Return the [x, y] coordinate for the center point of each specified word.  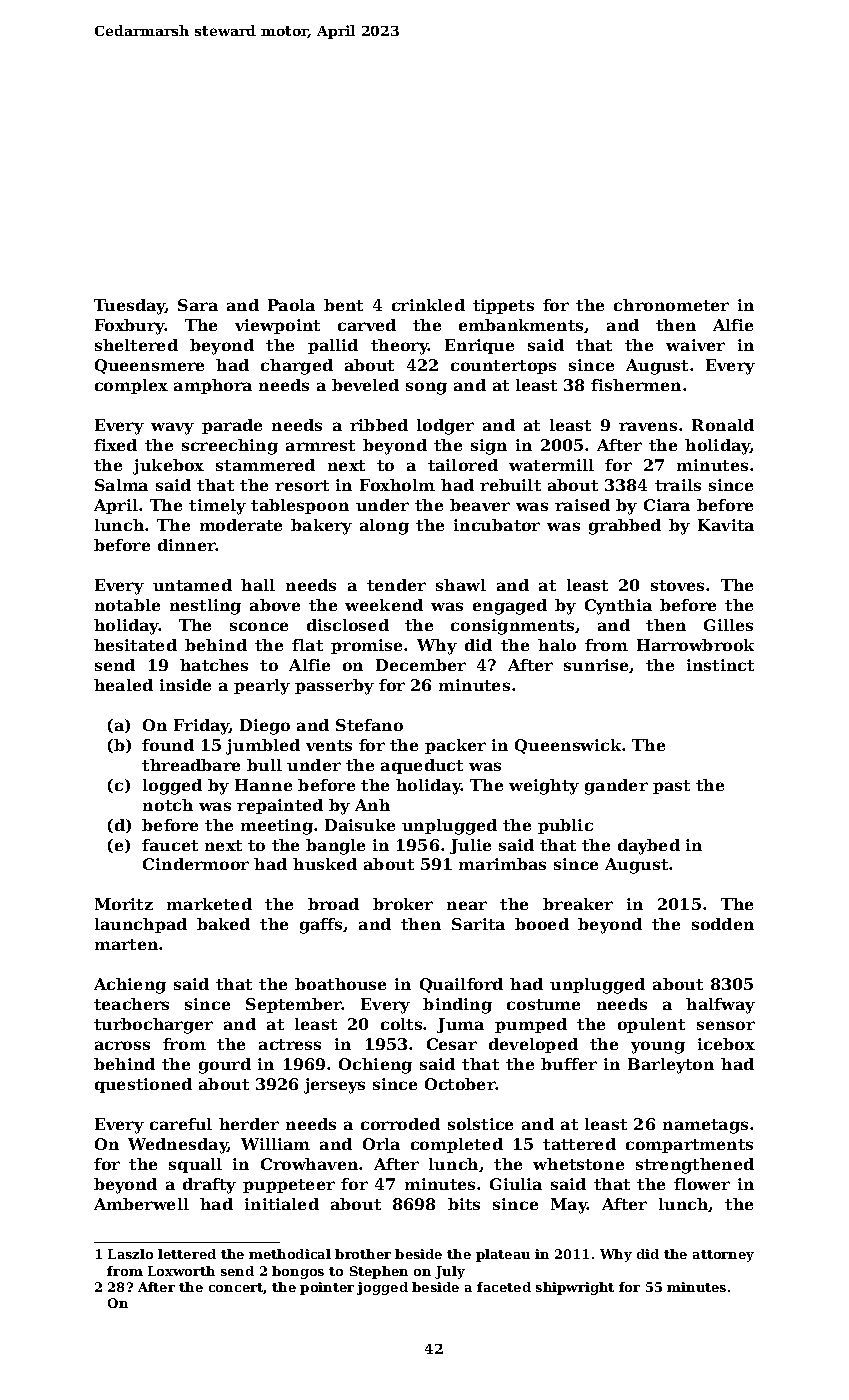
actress [290, 1044]
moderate [241, 525]
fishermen [636, 385]
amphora [213, 386]
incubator [497, 525]
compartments [689, 1146]
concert [236, 1287]
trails [678, 485]
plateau [503, 1255]
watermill [551, 465]
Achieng [130, 986]
